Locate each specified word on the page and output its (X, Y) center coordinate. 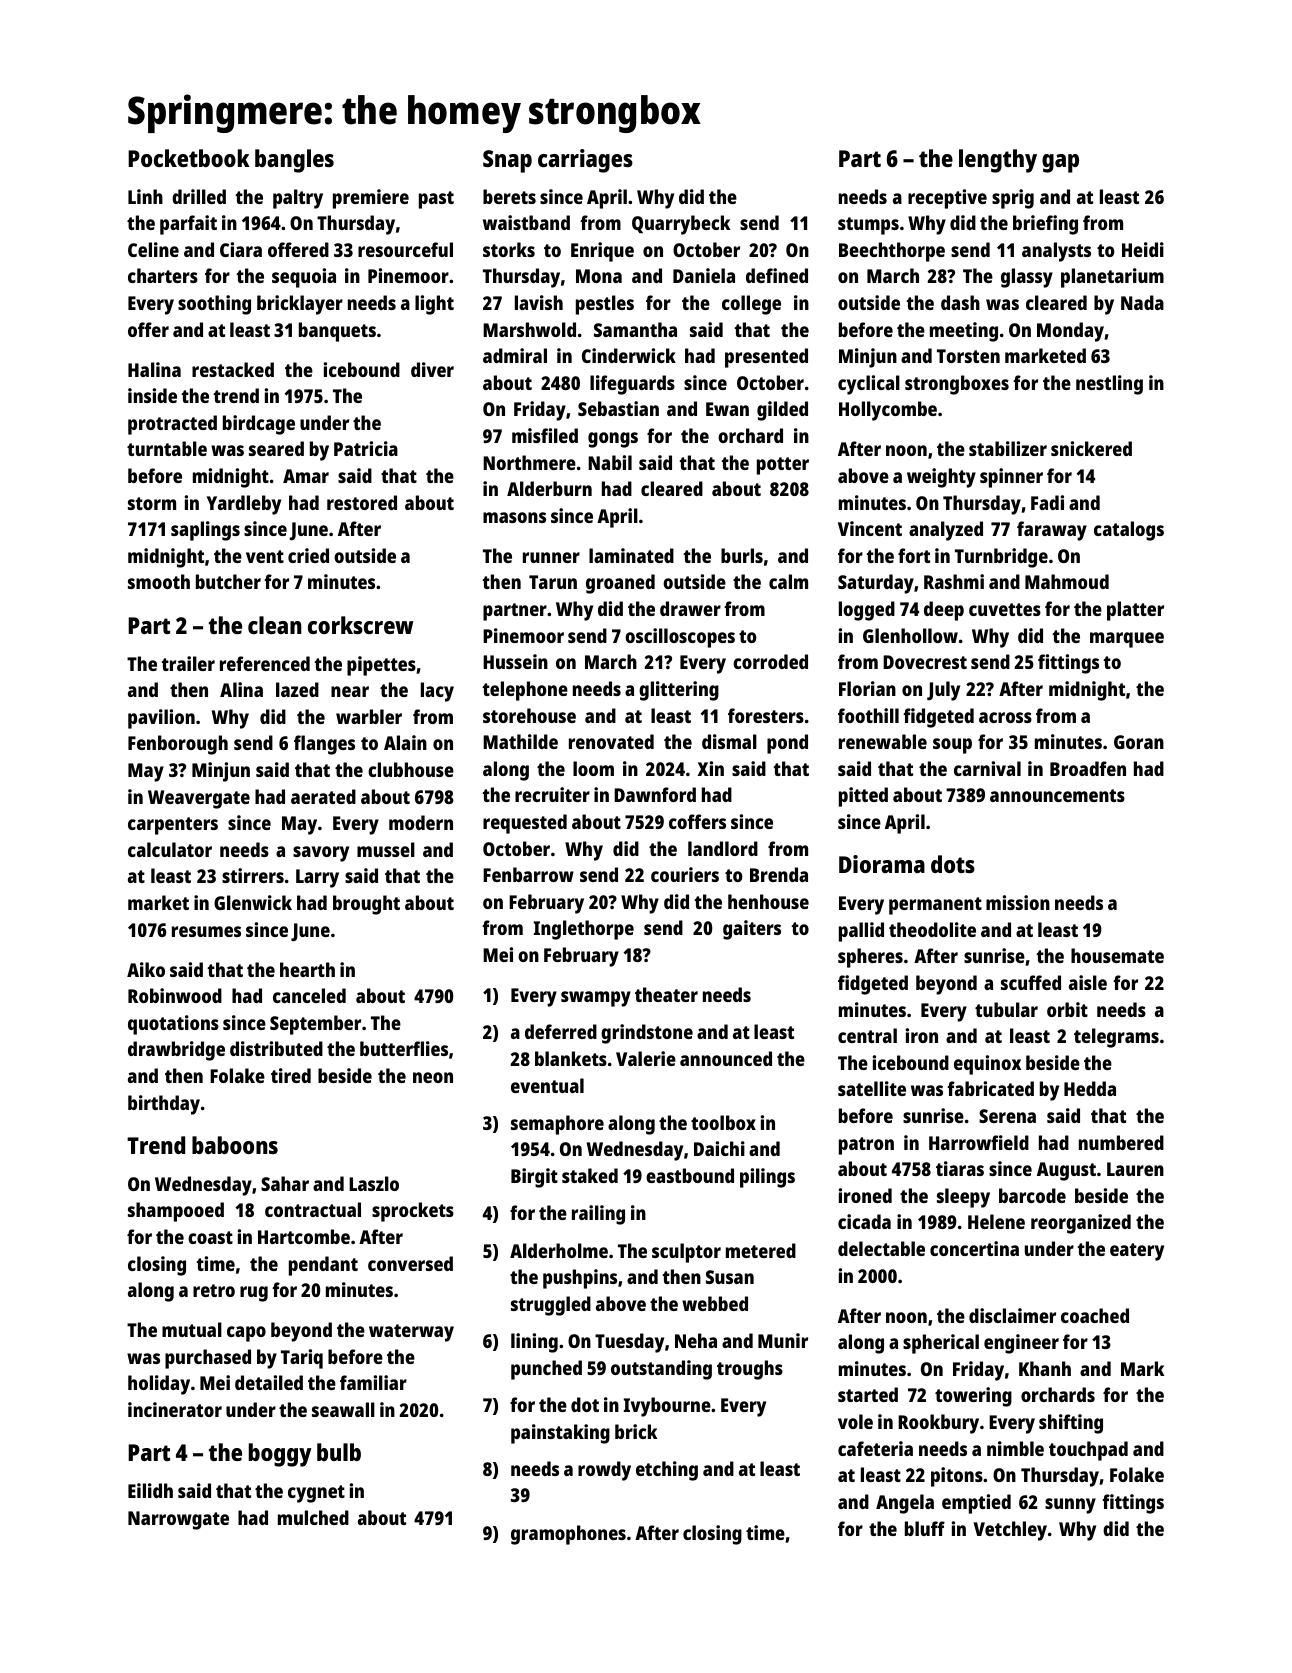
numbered (1121, 1142)
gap (1060, 163)
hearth (307, 969)
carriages (585, 161)
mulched (313, 1517)
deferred (561, 1031)
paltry (298, 199)
